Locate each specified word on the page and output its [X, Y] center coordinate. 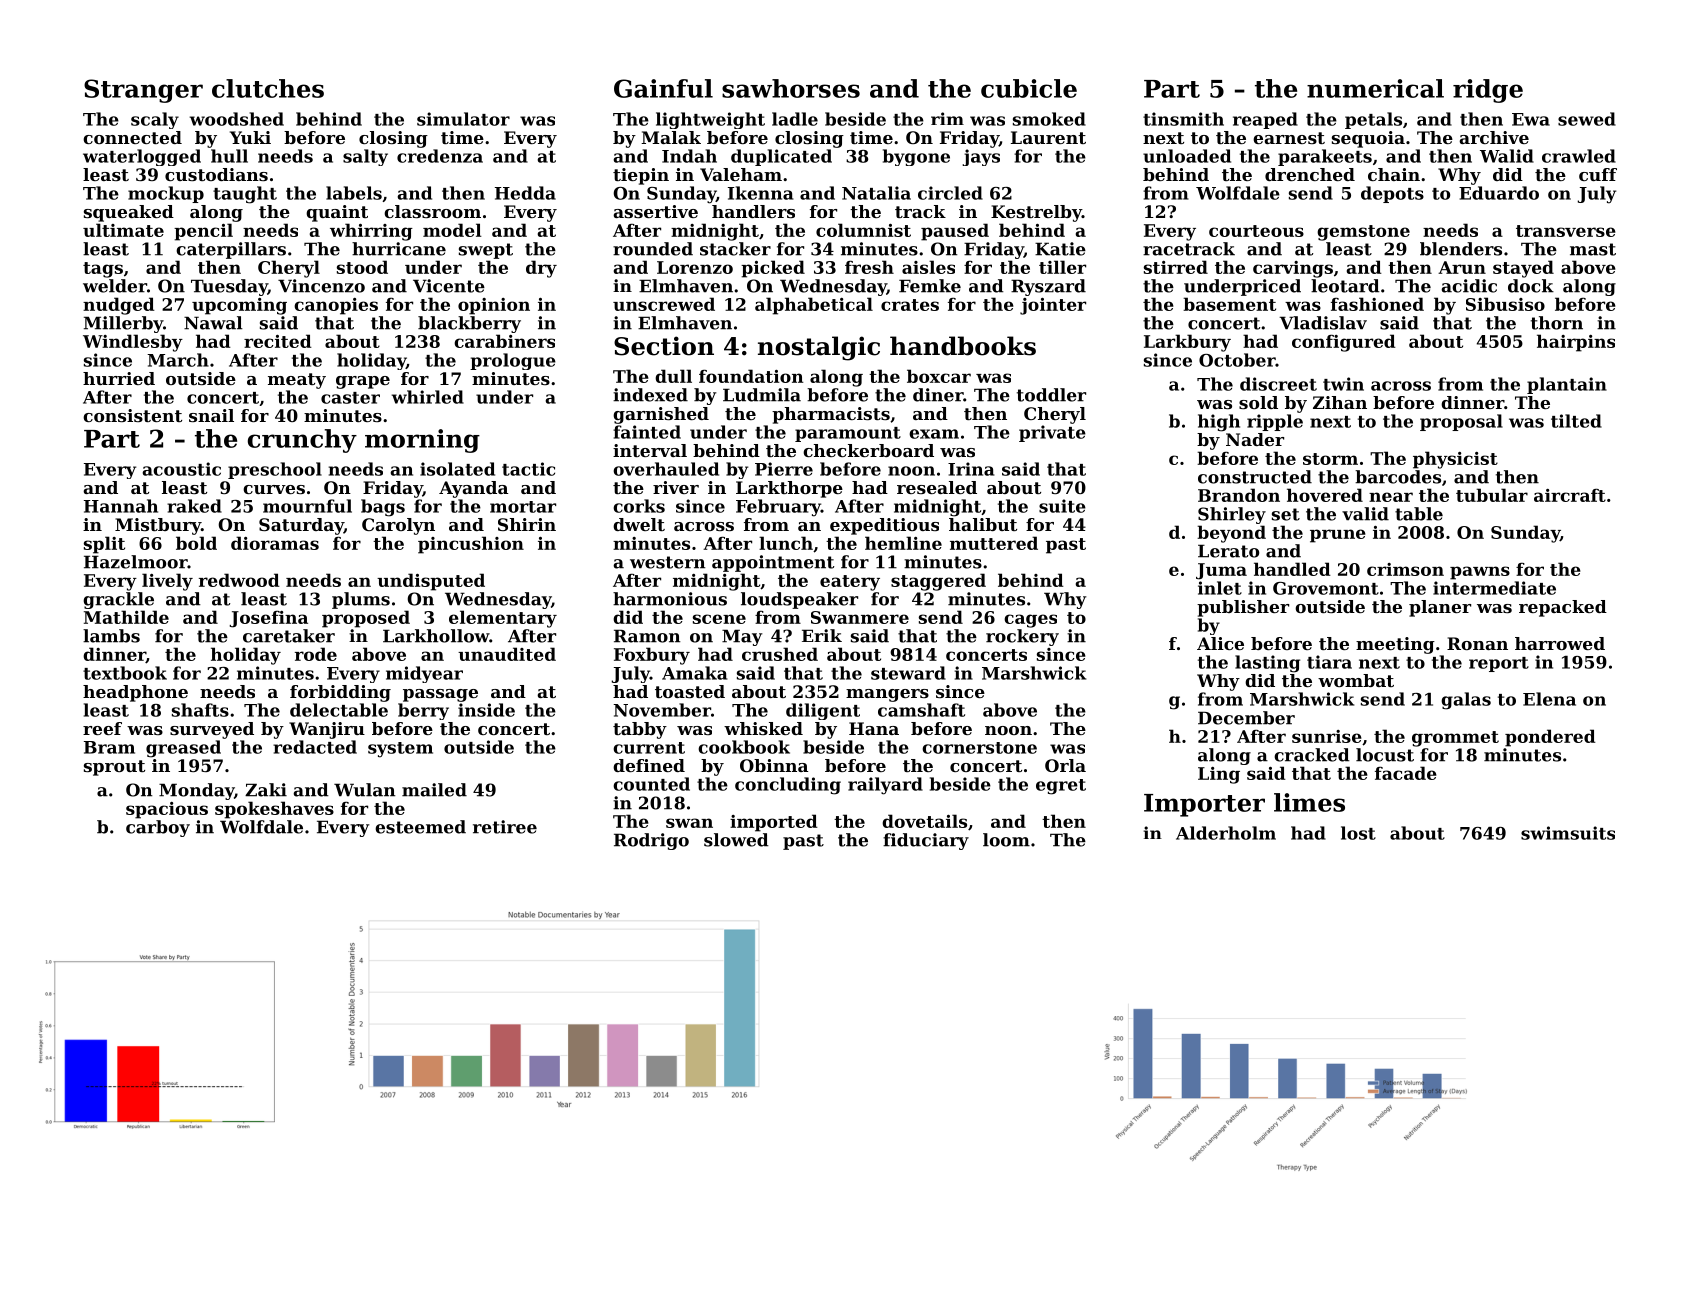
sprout [114, 768]
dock [1531, 286]
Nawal [213, 323]
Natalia [876, 193]
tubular [1492, 495]
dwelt [639, 524]
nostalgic [819, 348]
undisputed [431, 582]
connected [132, 137]
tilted [1576, 421]
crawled [1579, 156]
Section [664, 346]
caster [350, 398]
